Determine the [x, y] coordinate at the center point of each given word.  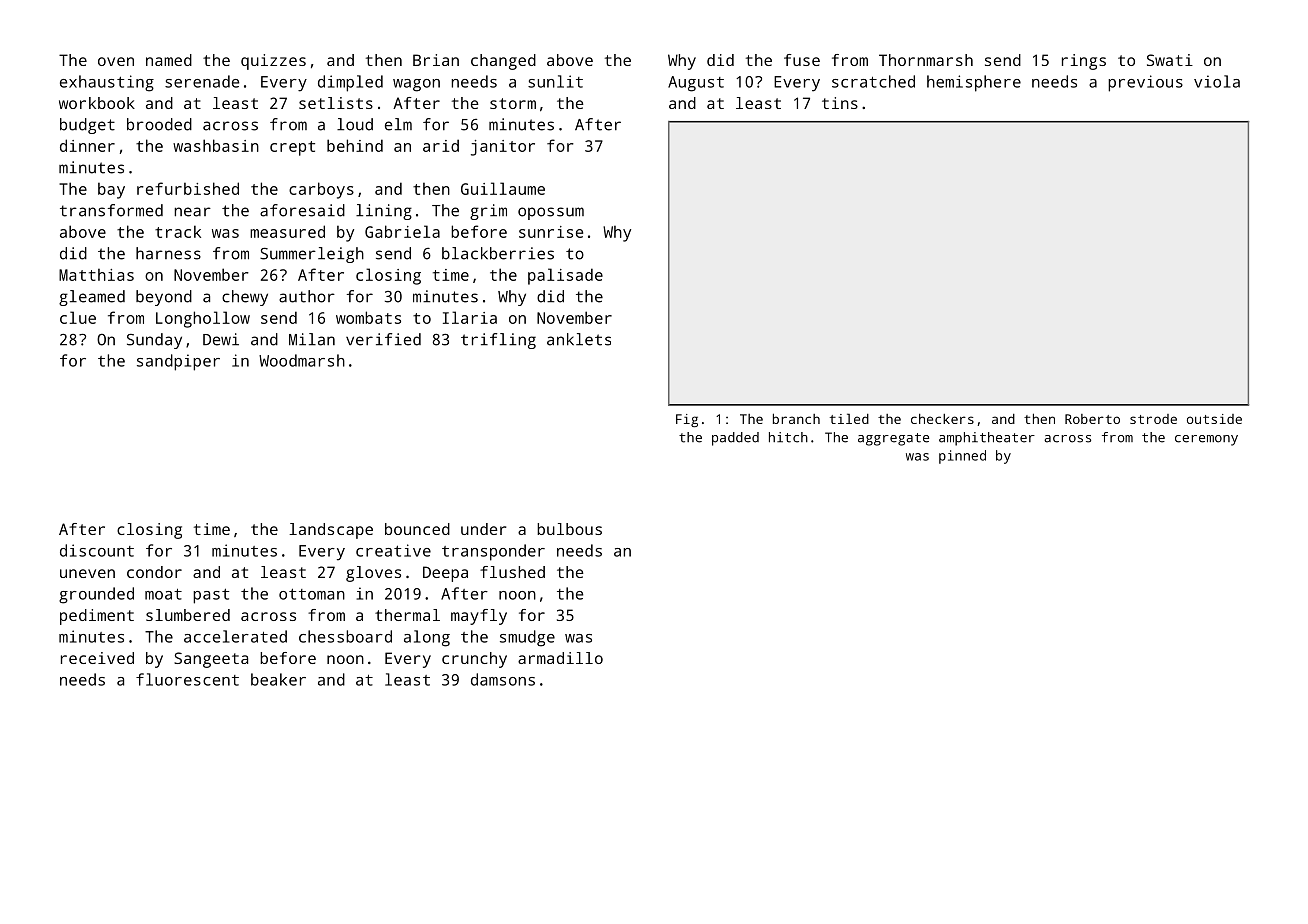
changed [503, 62]
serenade [202, 81]
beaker [278, 679]
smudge [527, 638]
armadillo [560, 658]
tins [840, 103]
